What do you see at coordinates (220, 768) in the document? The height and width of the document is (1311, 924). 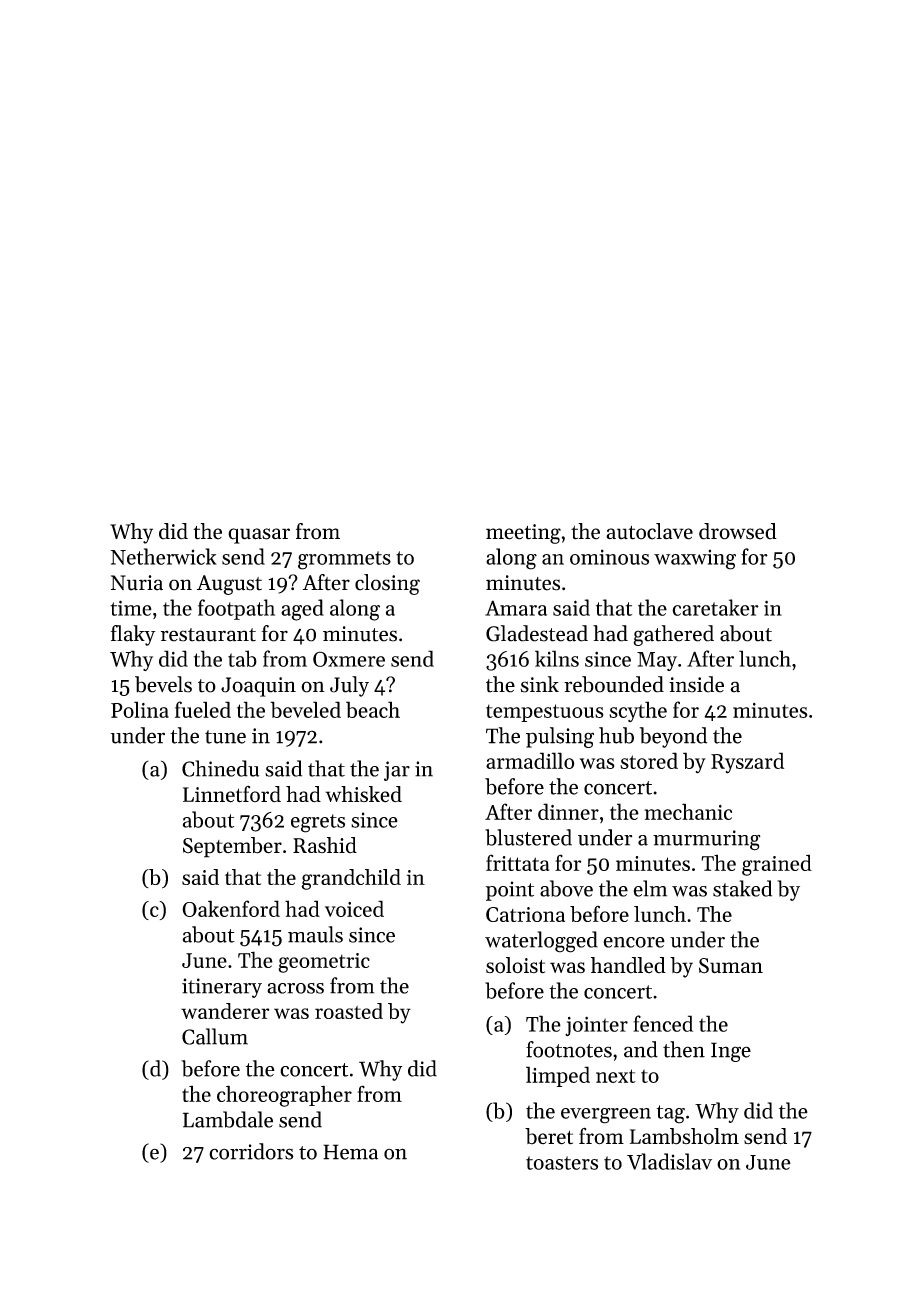 I see `Chinedu` at bounding box center [220, 768].
